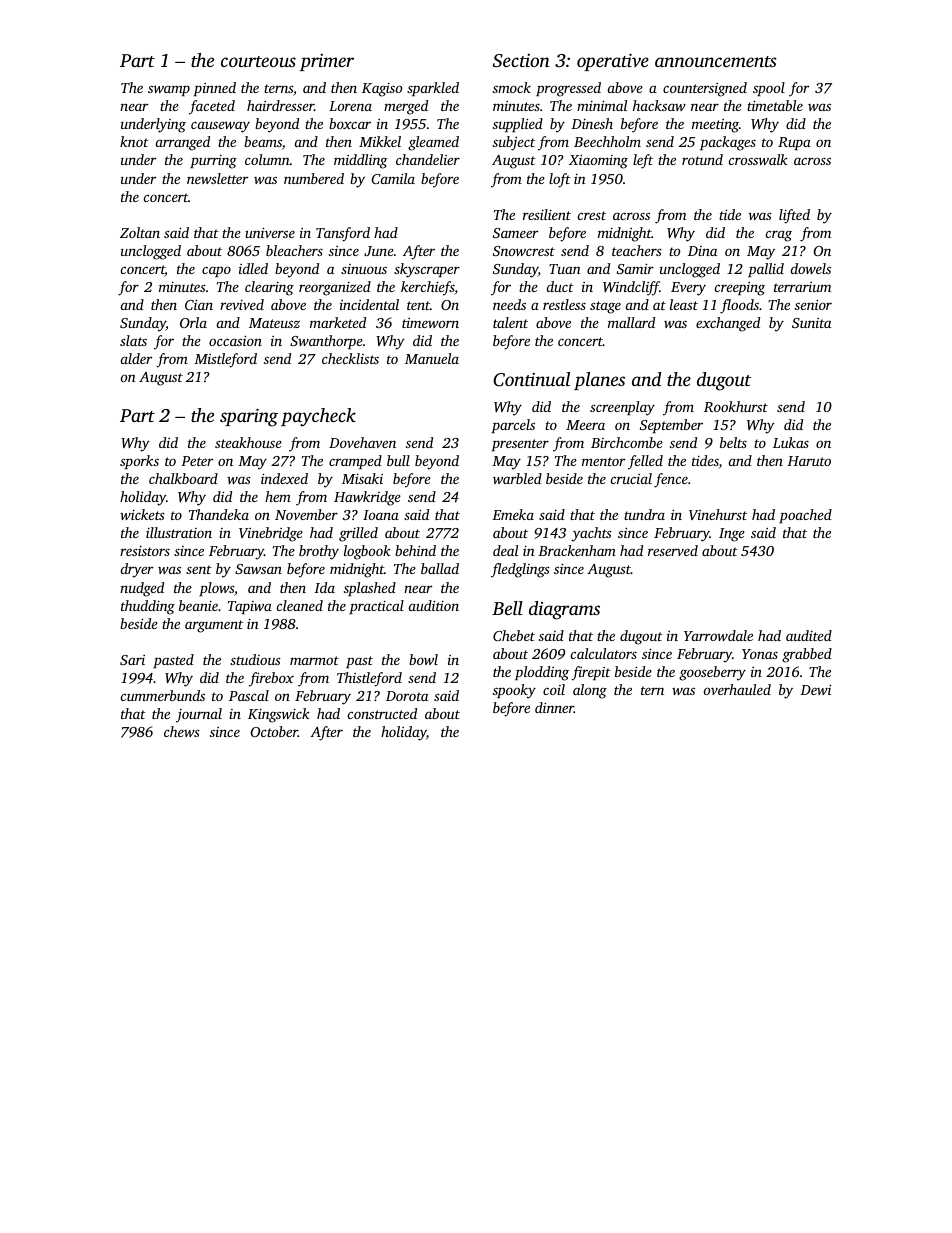  Describe the element at coordinates (554, 707) in the page. I see `dinner` at that location.
